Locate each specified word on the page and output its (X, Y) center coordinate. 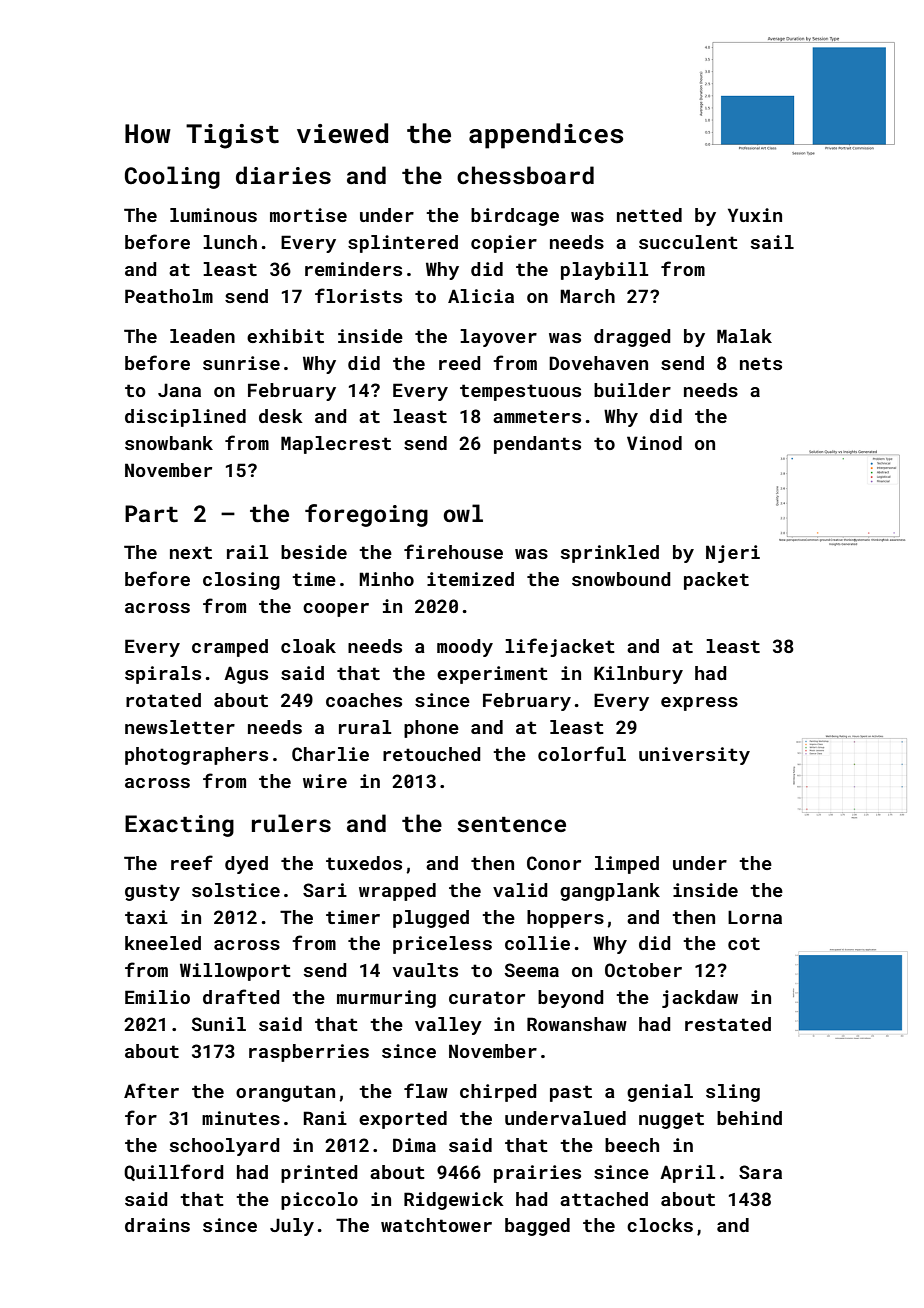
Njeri (733, 554)
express (699, 704)
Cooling (172, 177)
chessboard (525, 175)
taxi (146, 917)
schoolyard (225, 1147)
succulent (688, 242)
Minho (386, 579)
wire (325, 781)
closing (241, 581)
